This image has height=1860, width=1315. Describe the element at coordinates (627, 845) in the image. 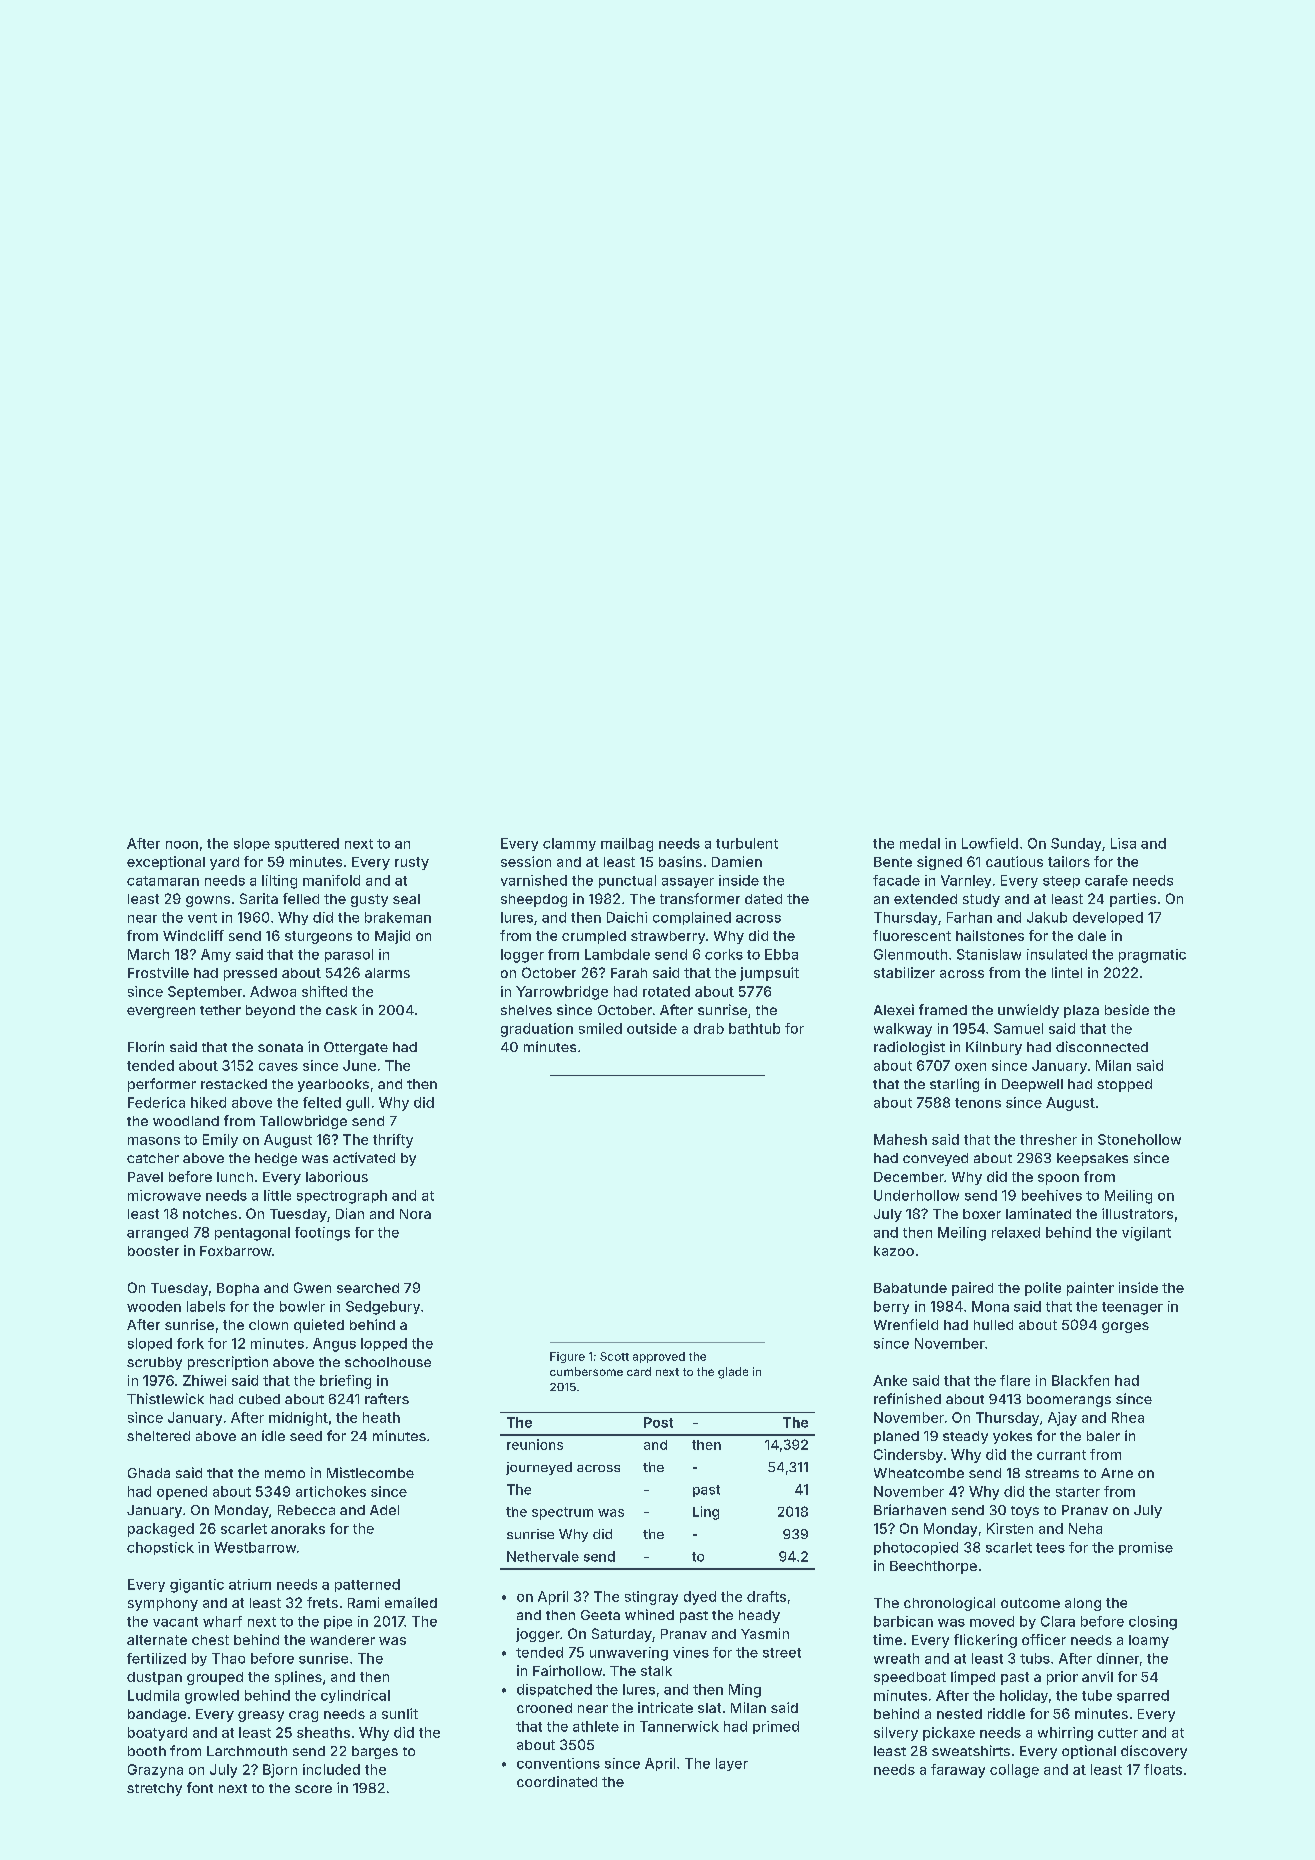

I see `mailbag` at that location.
